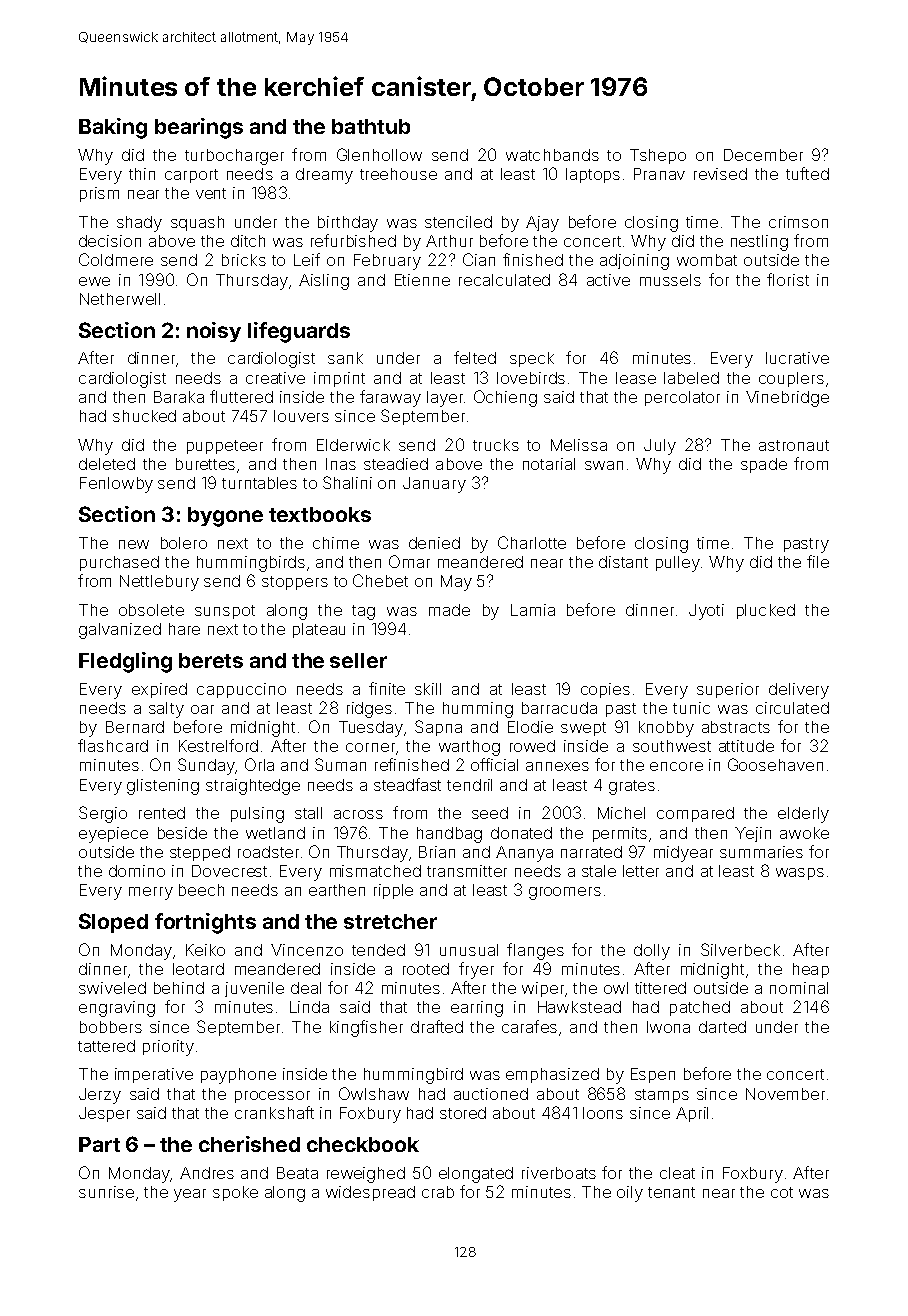  What do you see at coordinates (116, 485) in the screenshot?
I see `Fenlowby` at bounding box center [116, 485].
